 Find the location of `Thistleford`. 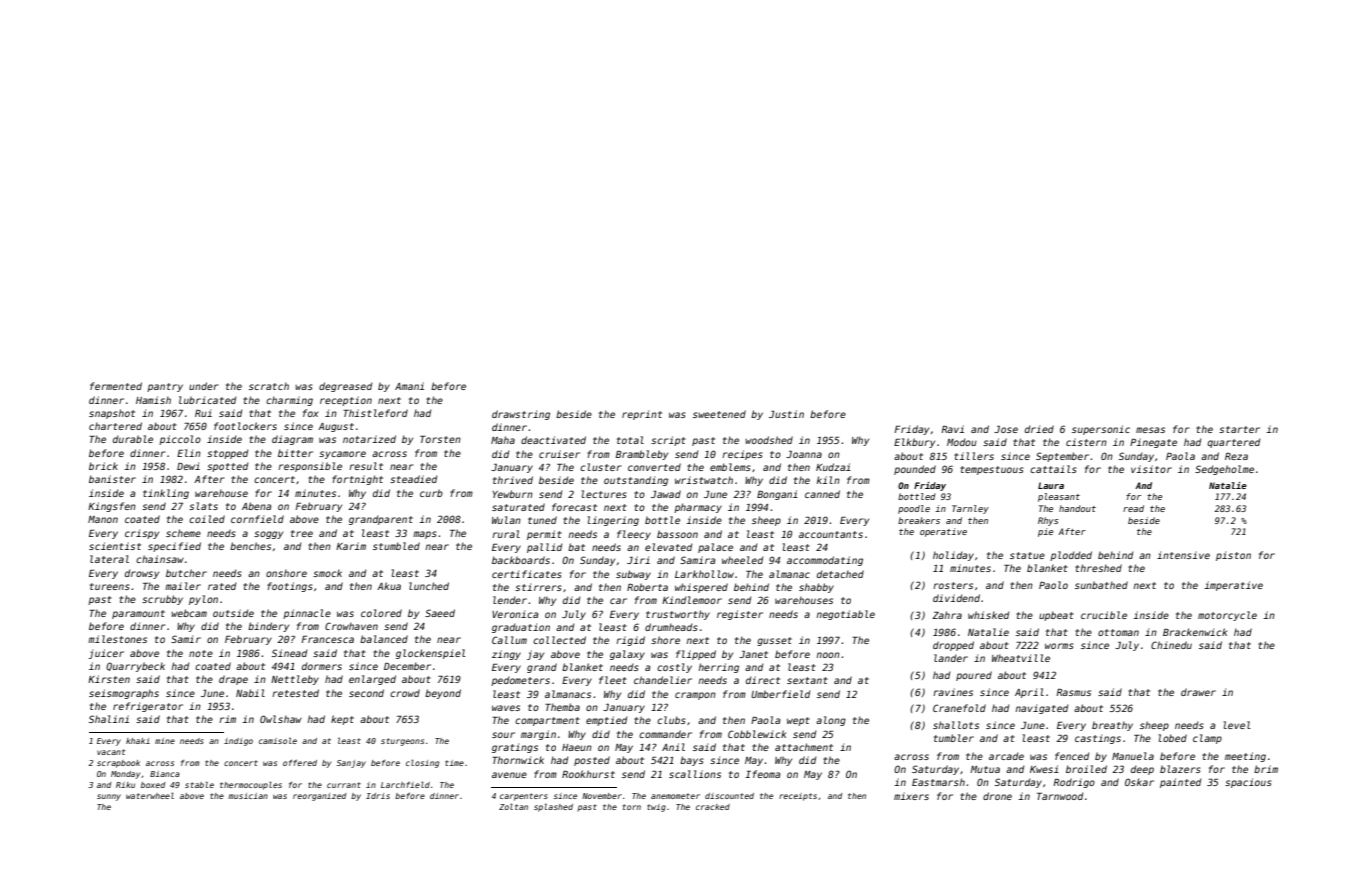

Thistleford is located at coordinates (375, 413).
